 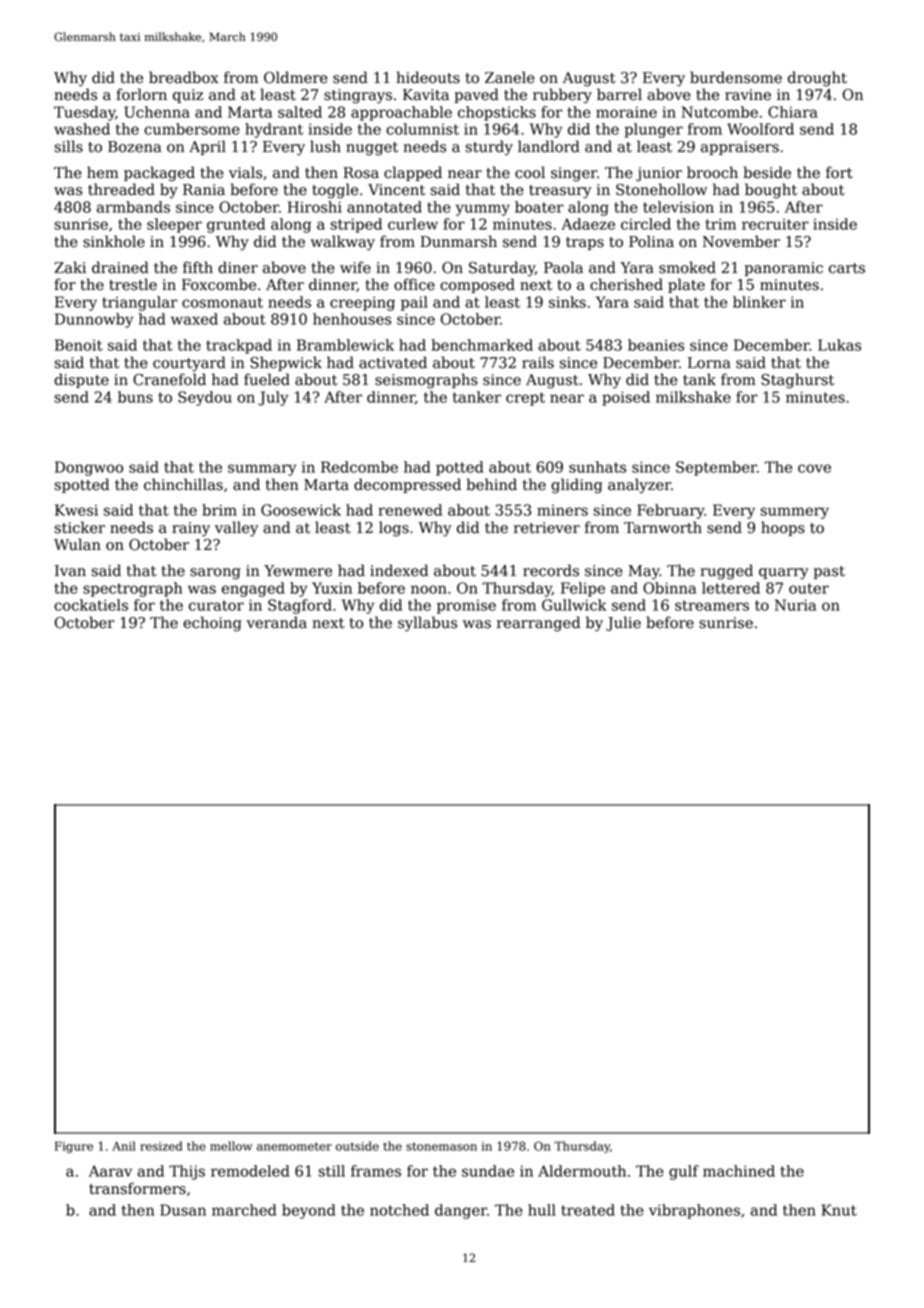 I want to click on September, so click(x=716, y=468).
